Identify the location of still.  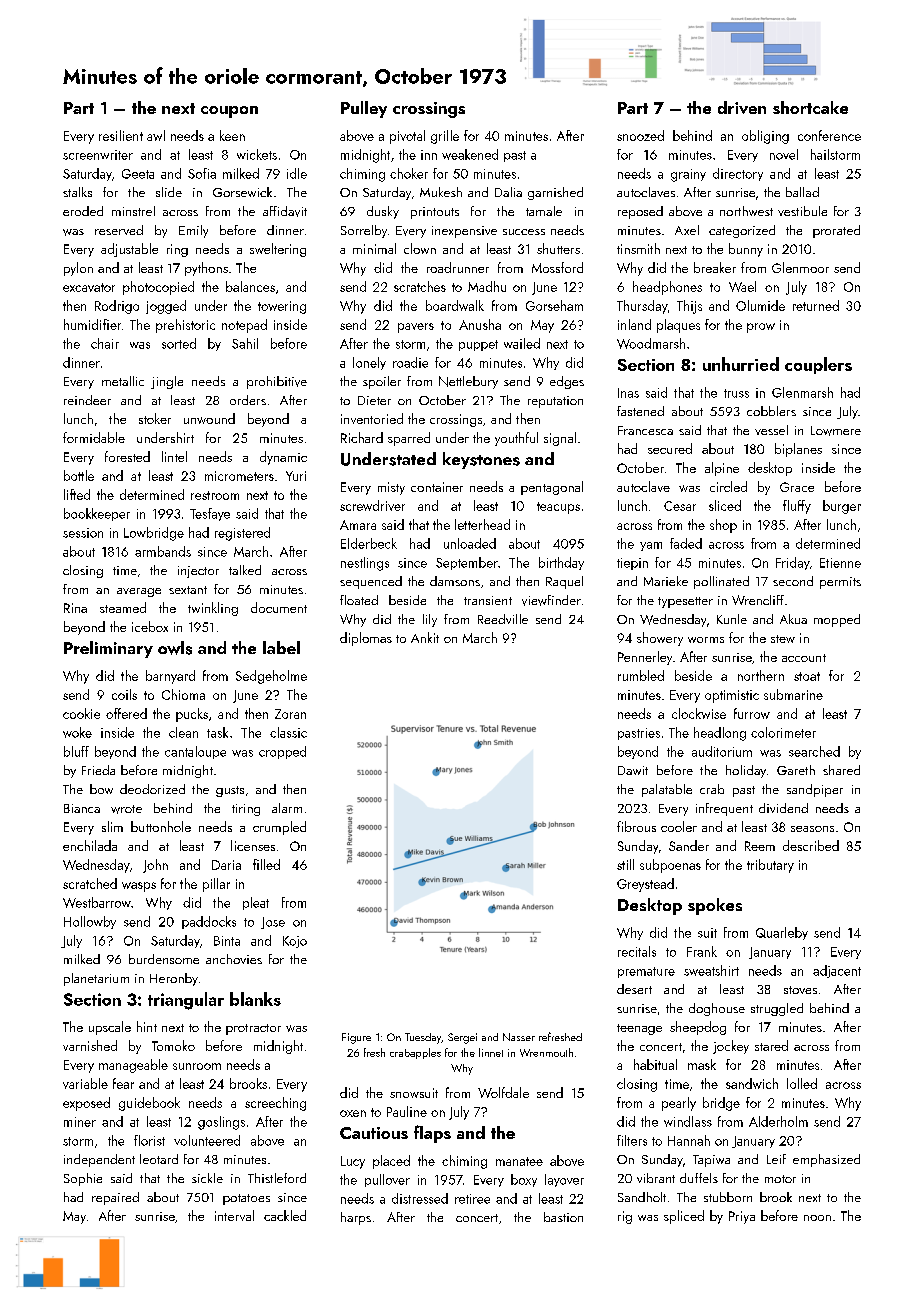
(625, 864).
